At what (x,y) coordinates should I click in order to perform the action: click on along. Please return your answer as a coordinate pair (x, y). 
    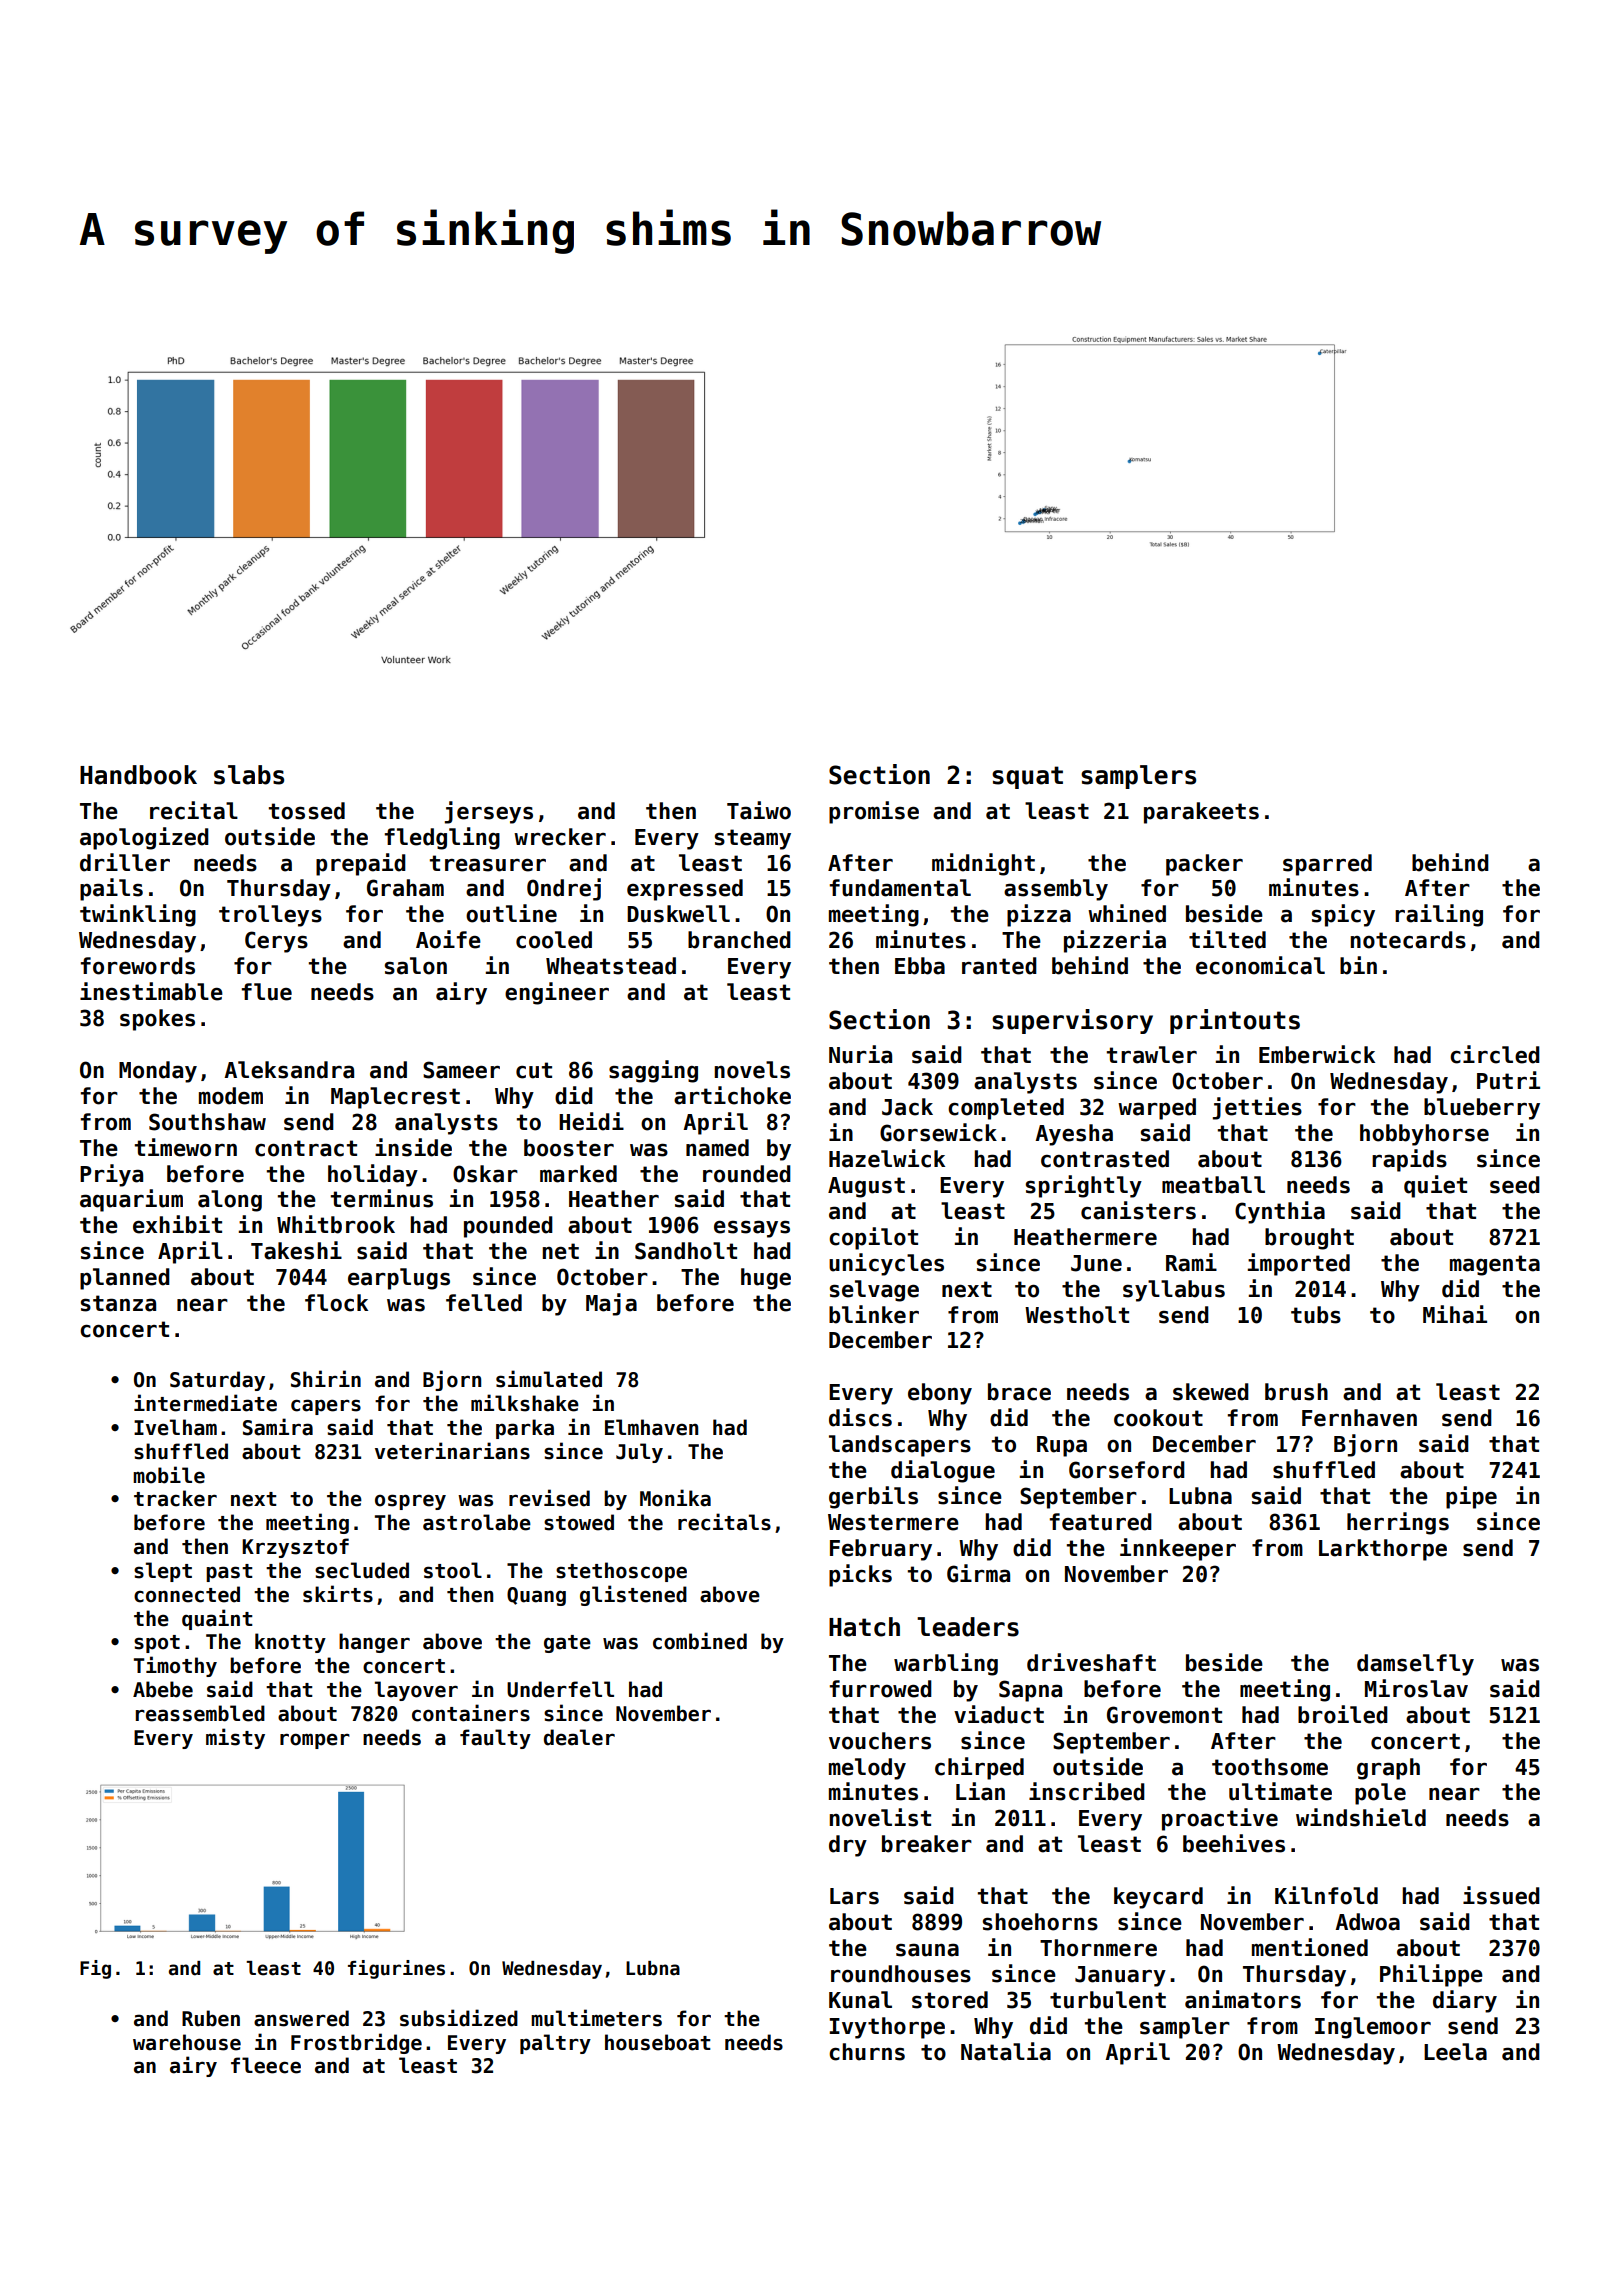
    Looking at the image, I should click on (230, 1201).
